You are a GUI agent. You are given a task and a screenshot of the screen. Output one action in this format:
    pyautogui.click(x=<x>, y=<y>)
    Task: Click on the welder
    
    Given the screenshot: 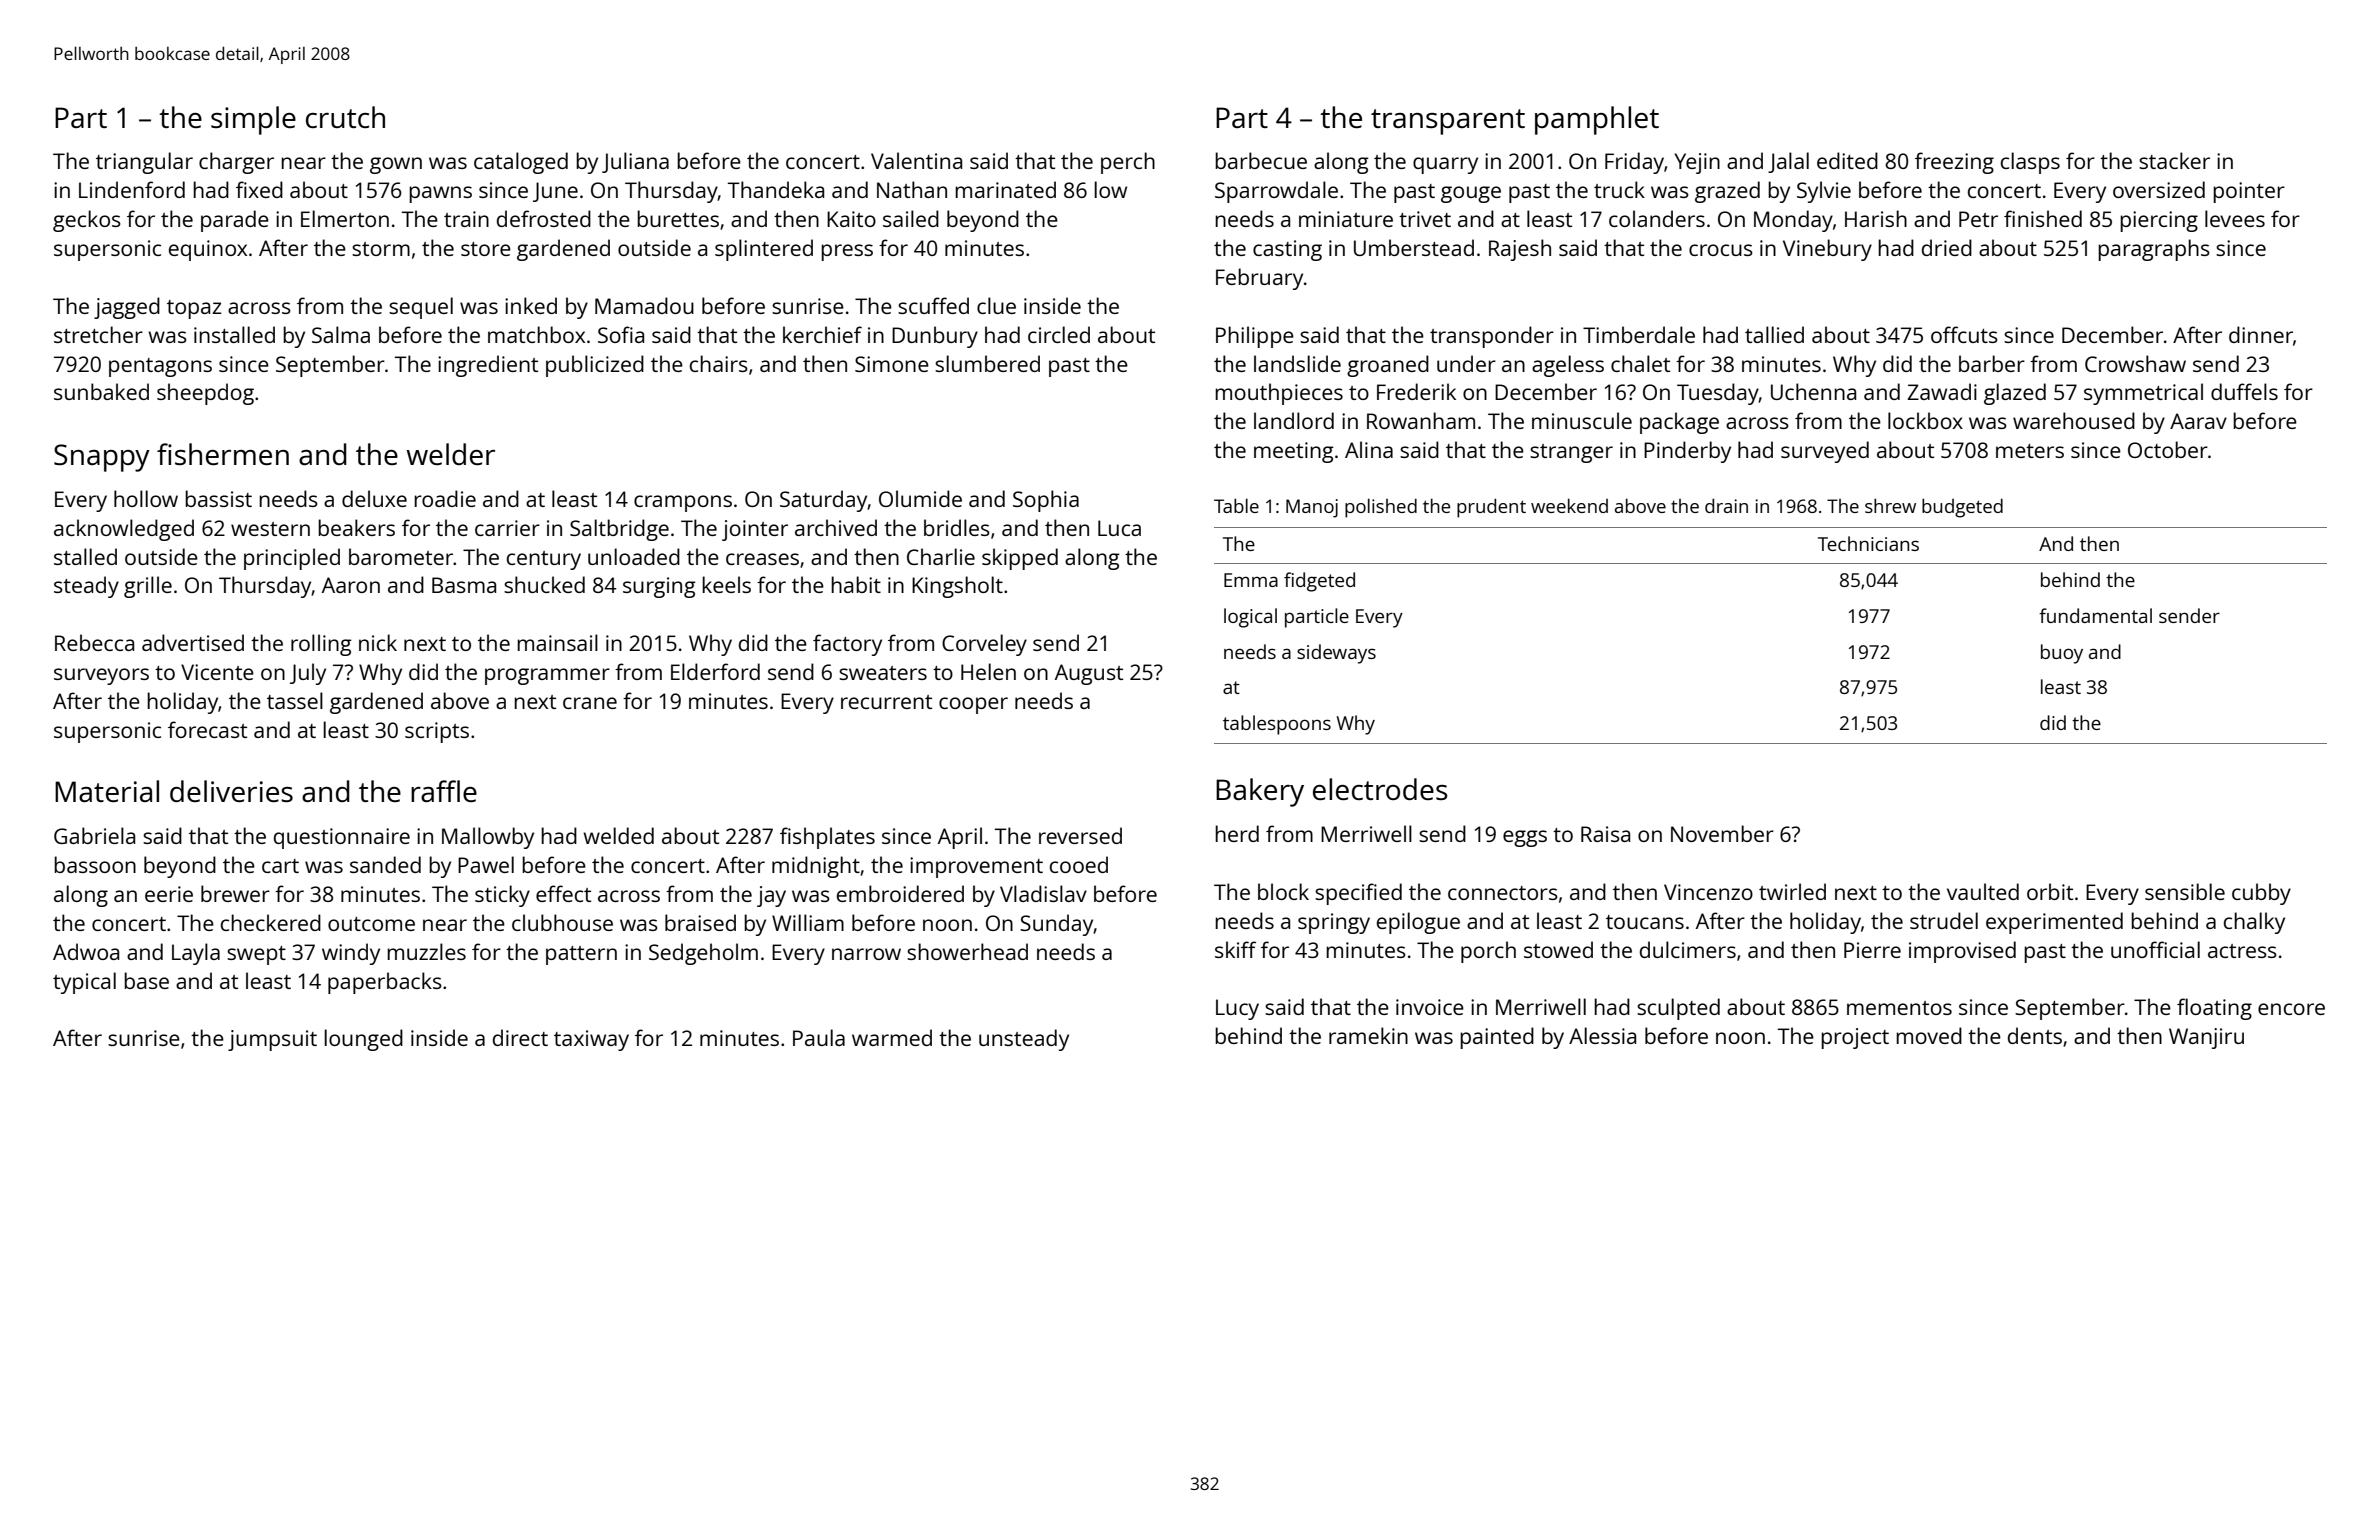 What is the action you would take?
    pyautogui.click(x=450, y=454)
